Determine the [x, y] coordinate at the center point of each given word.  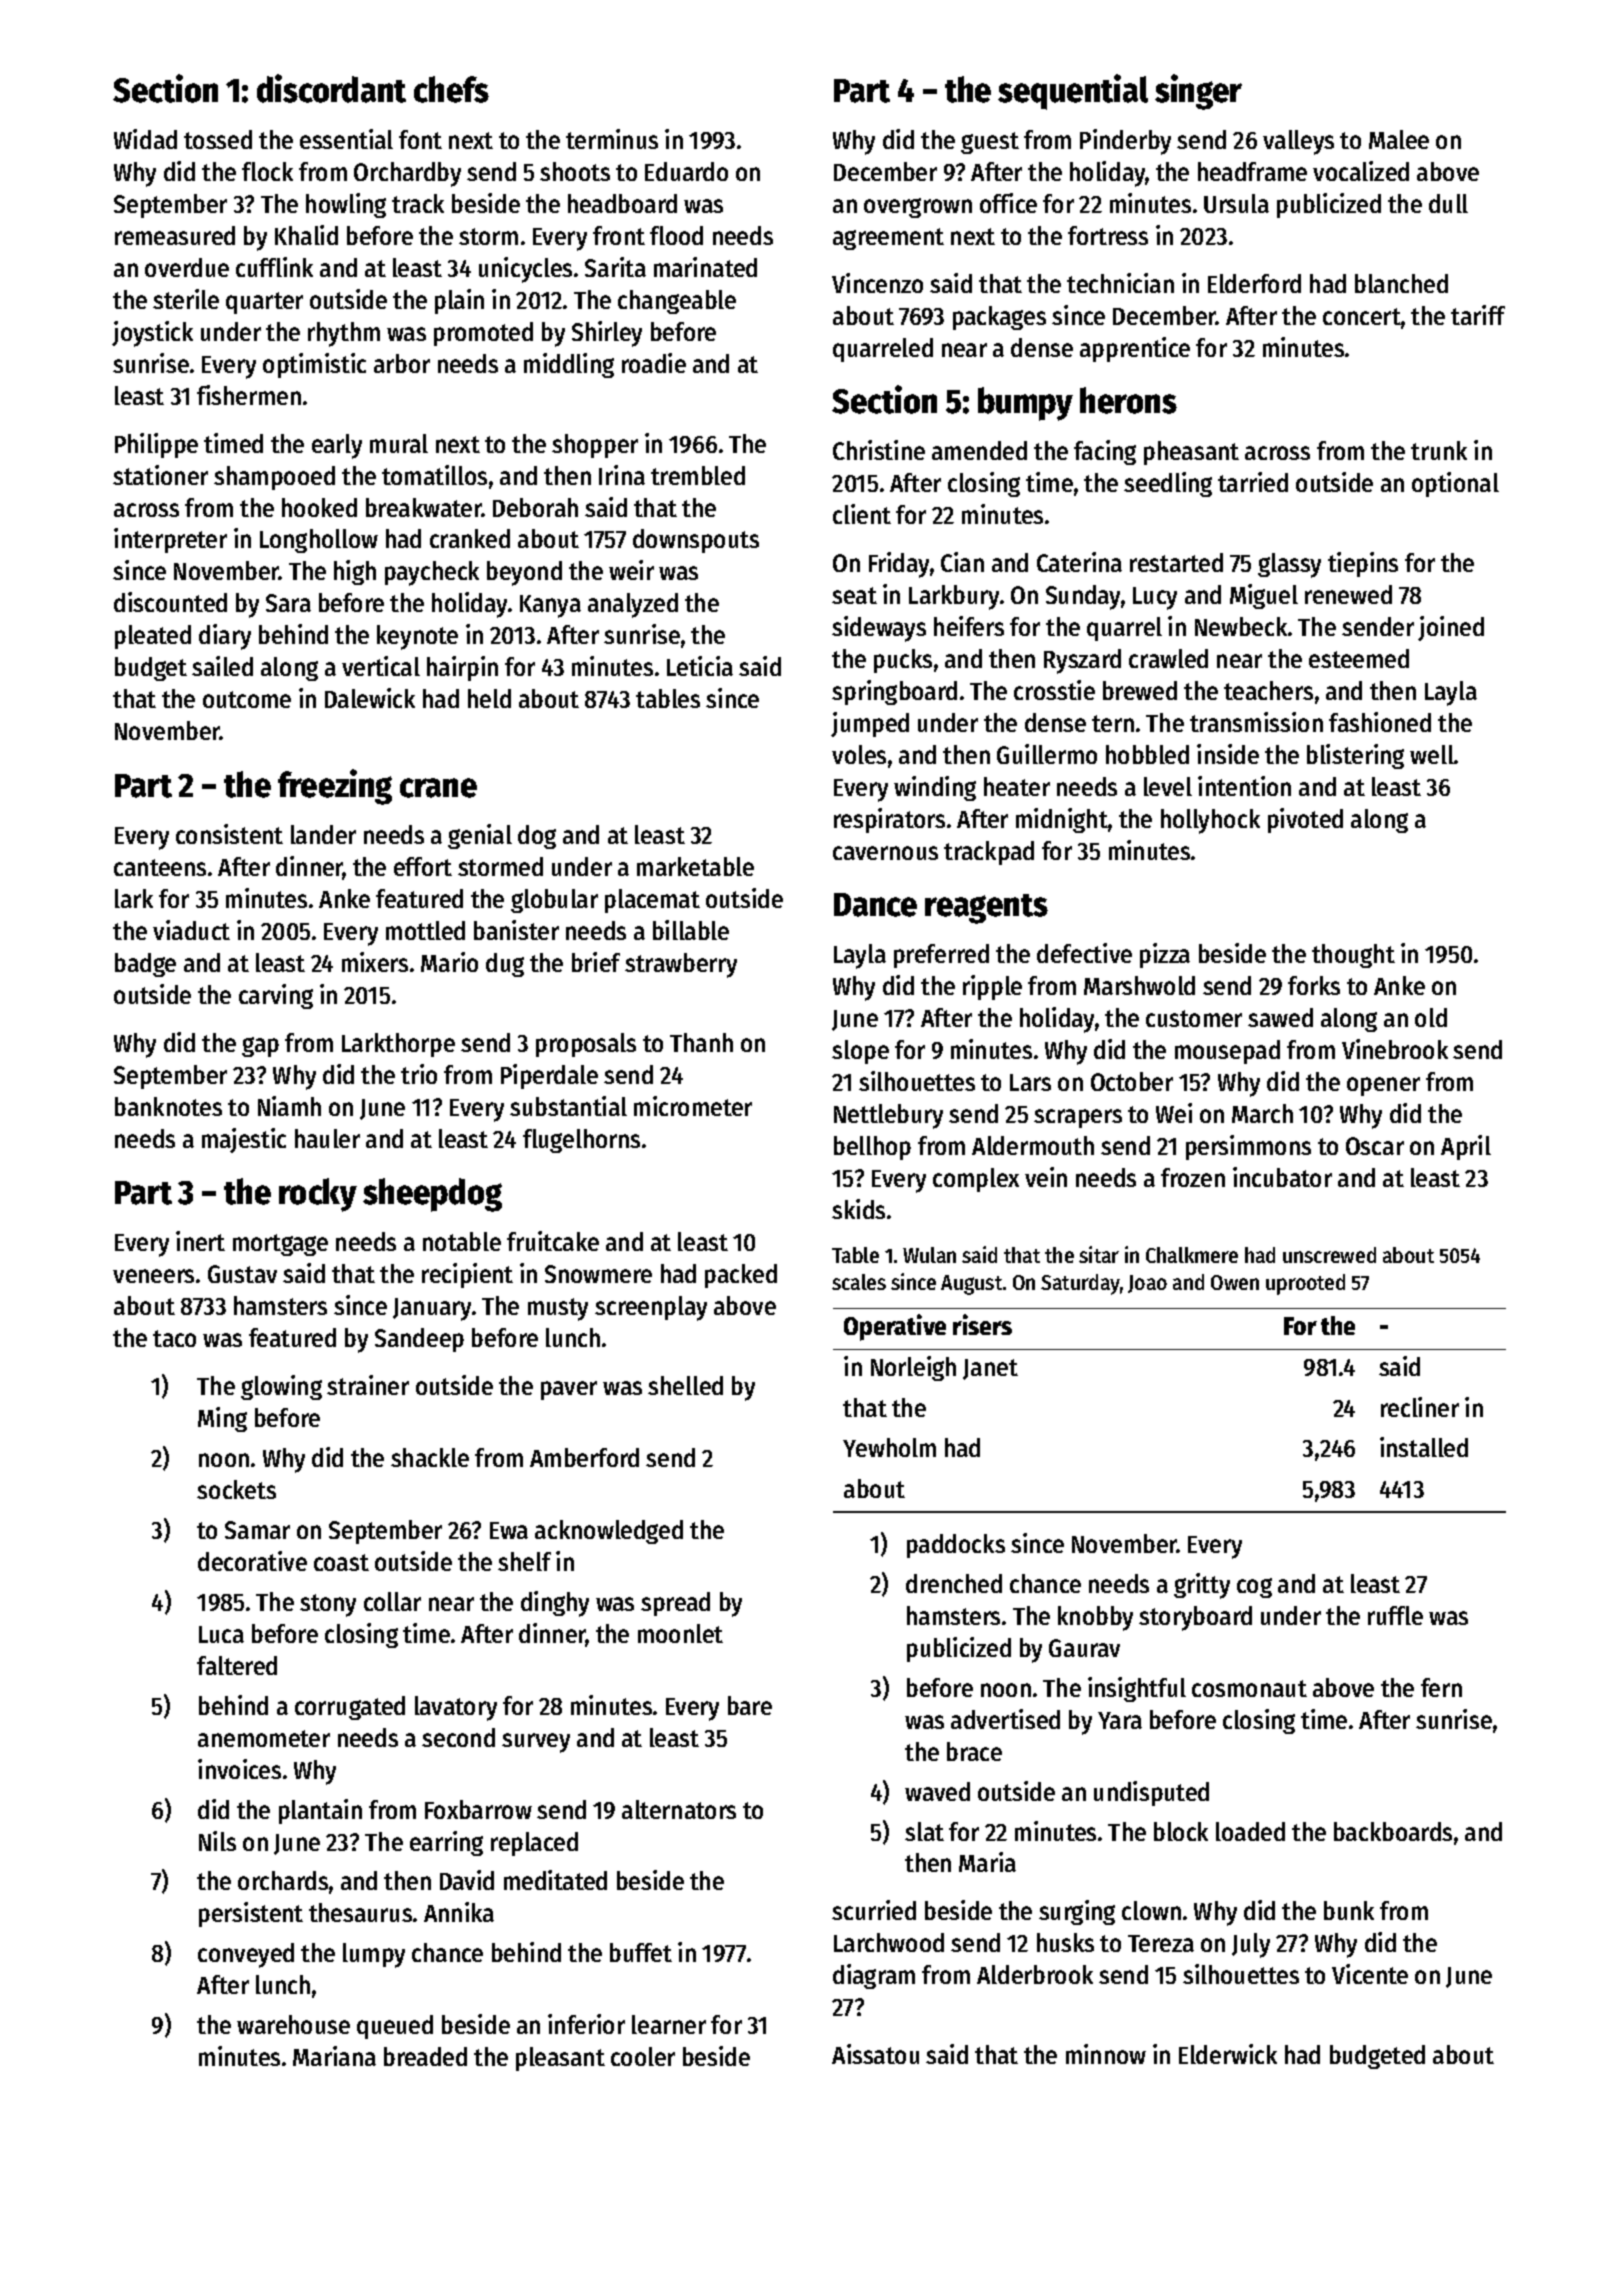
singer [1198, 92]
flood [676, 235]
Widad [145, 139]
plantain [320, 1811]
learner [669, 2024]
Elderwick [1228, 2054]
